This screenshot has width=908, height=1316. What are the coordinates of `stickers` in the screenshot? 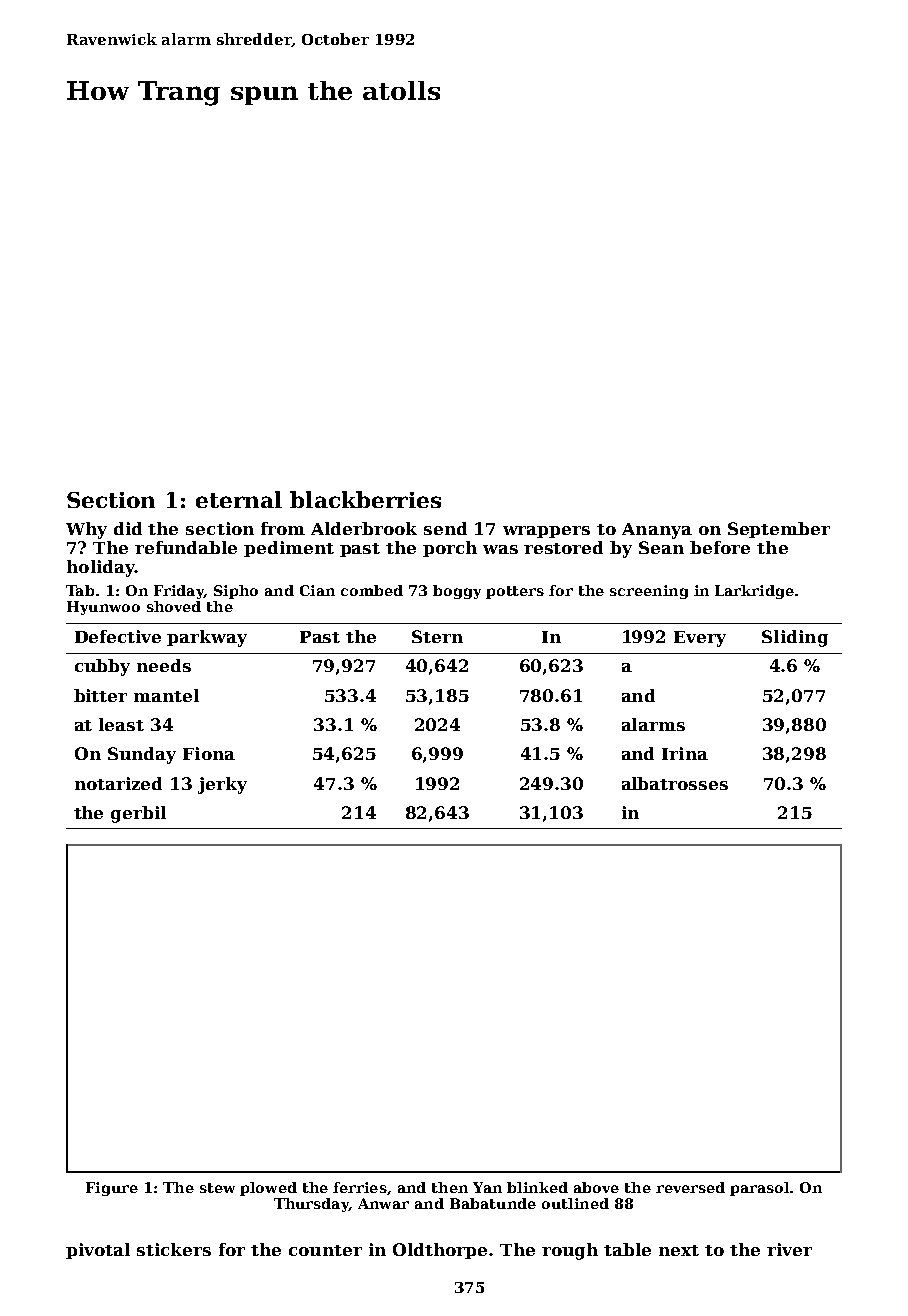 It's located at (174, 1249).
